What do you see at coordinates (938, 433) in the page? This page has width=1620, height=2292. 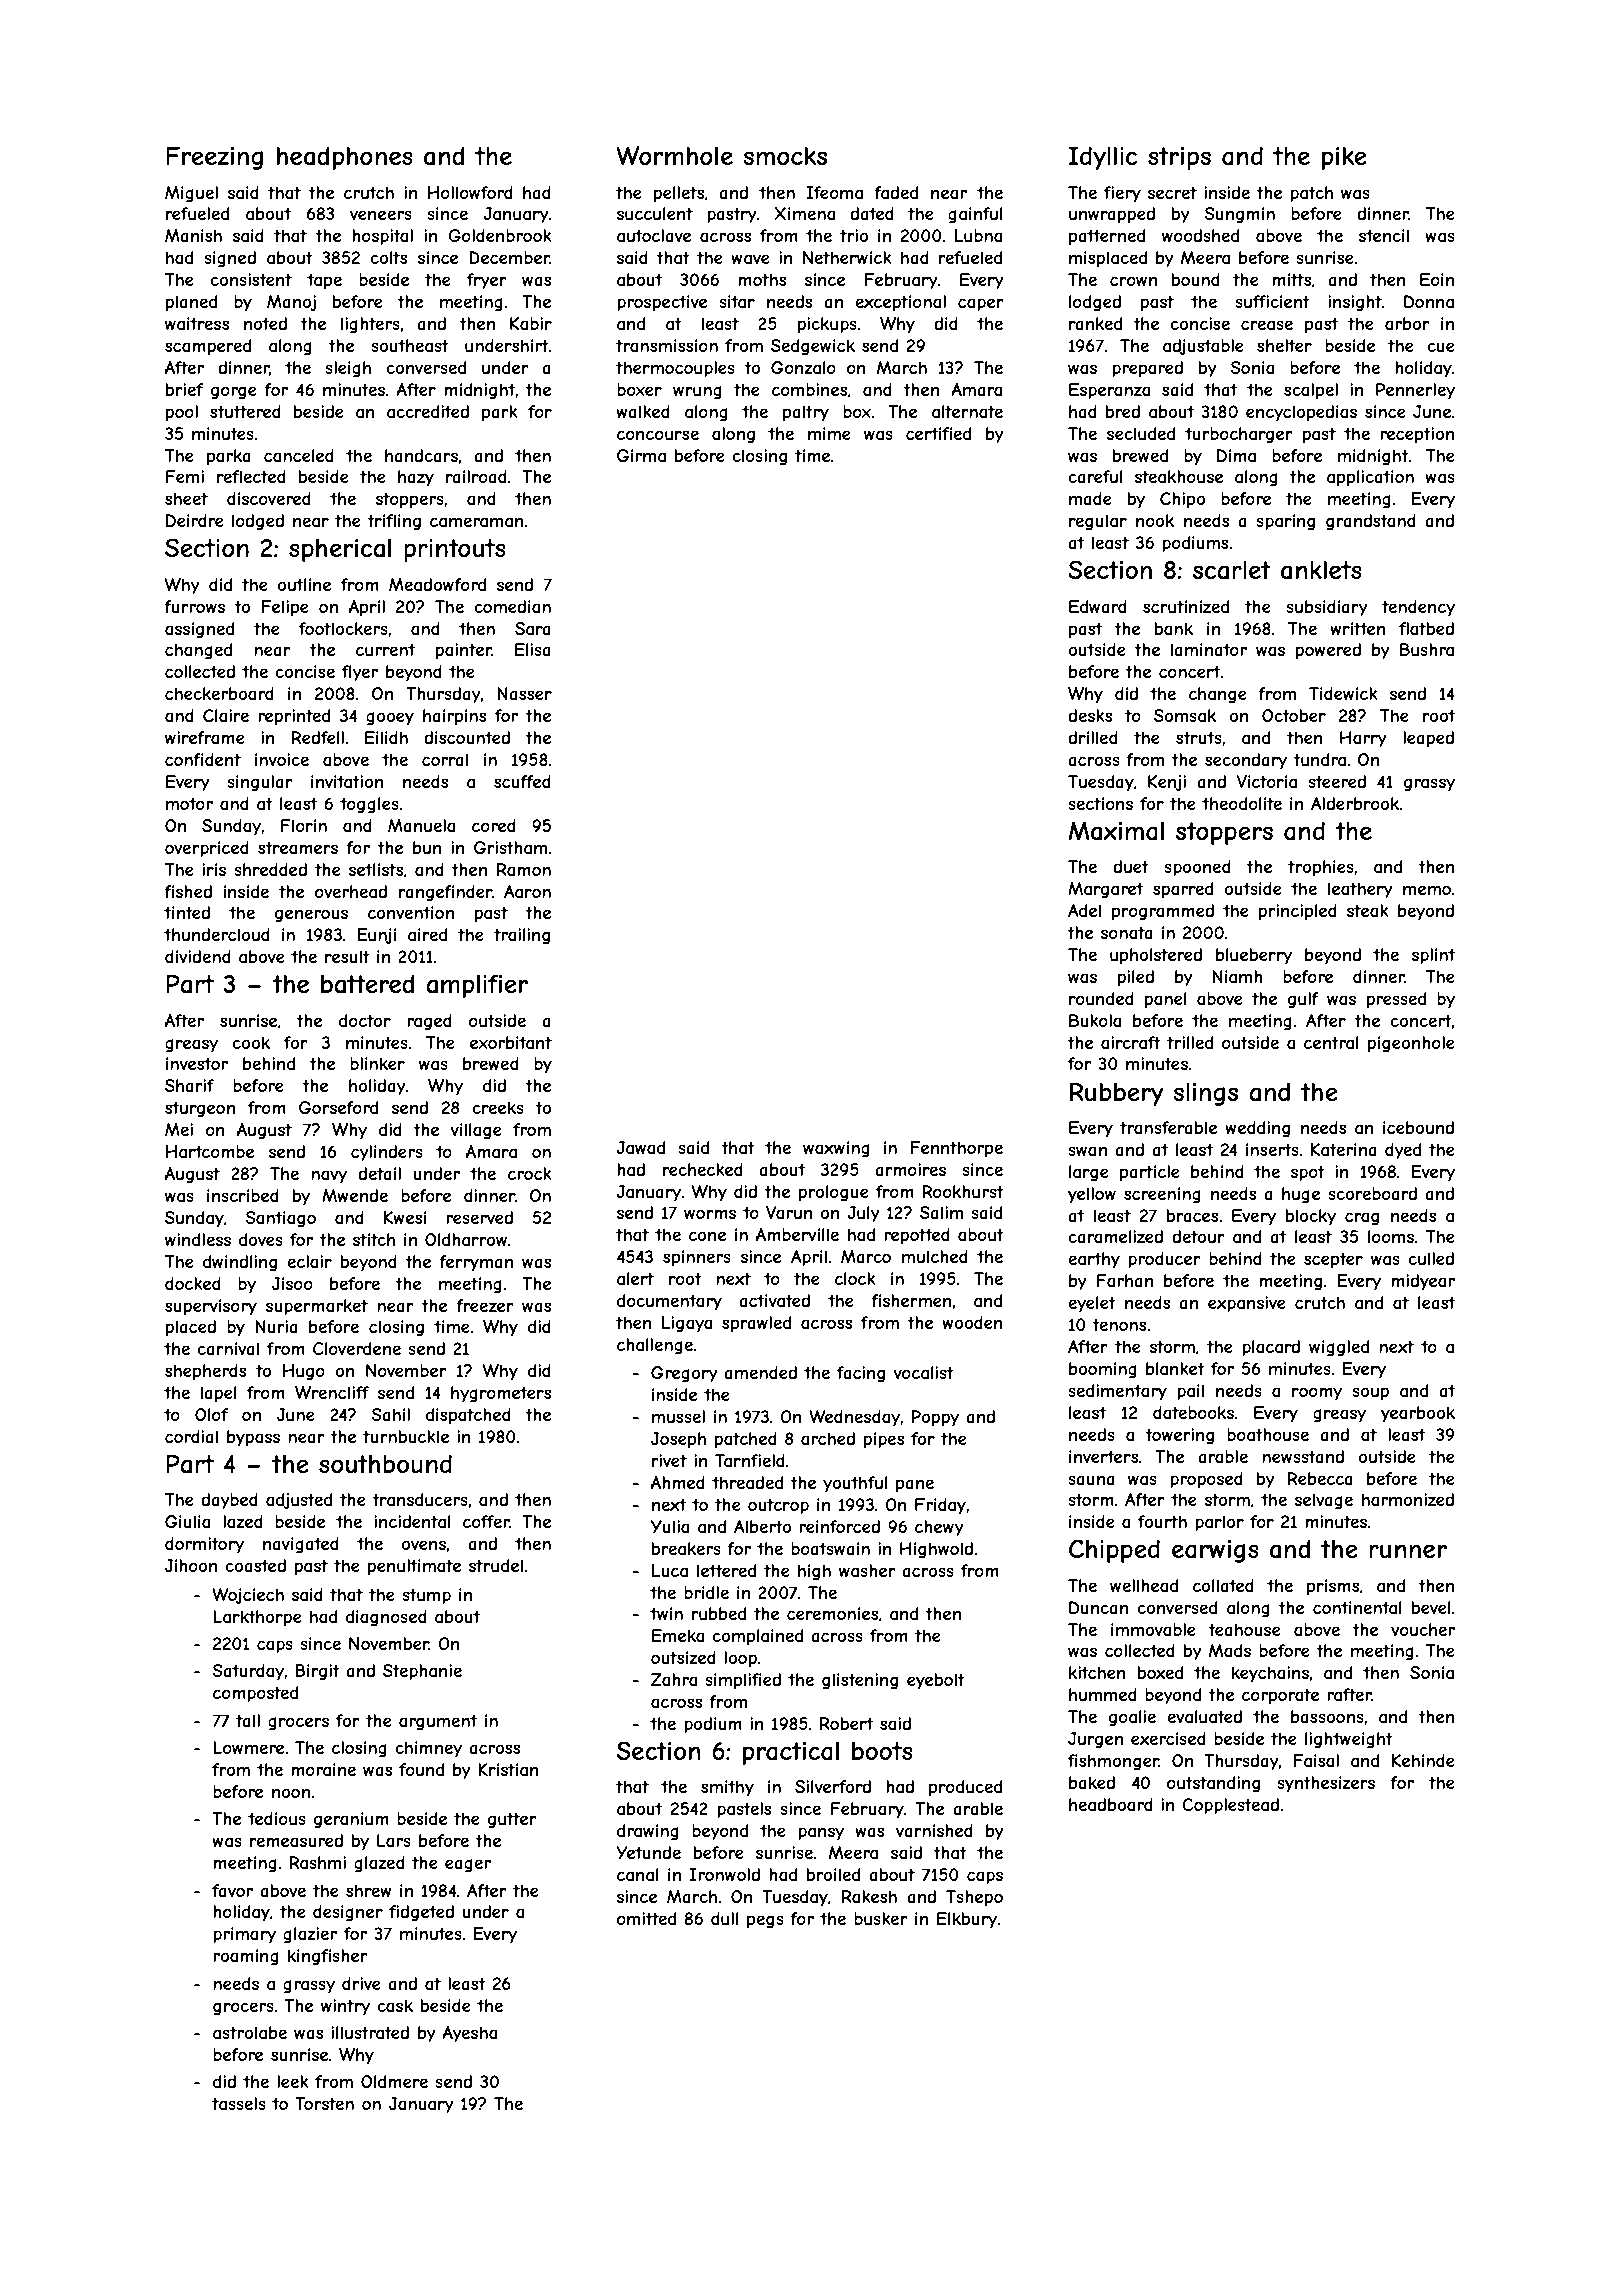 I see `certified` at bounding box center [938, 433].
